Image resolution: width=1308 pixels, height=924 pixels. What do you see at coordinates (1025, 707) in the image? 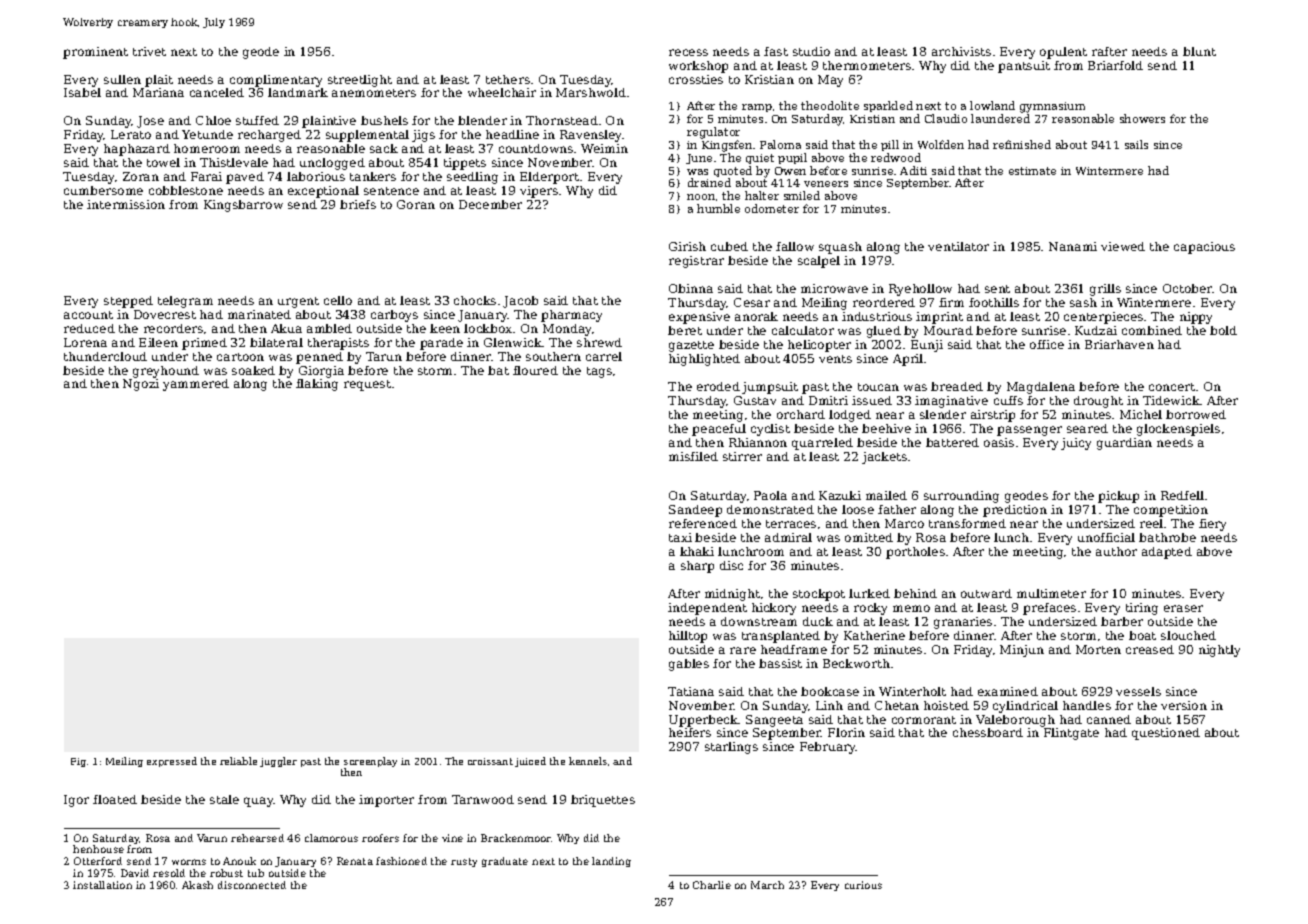
I see `cylindrical` at bounding box center [1025, 707].
